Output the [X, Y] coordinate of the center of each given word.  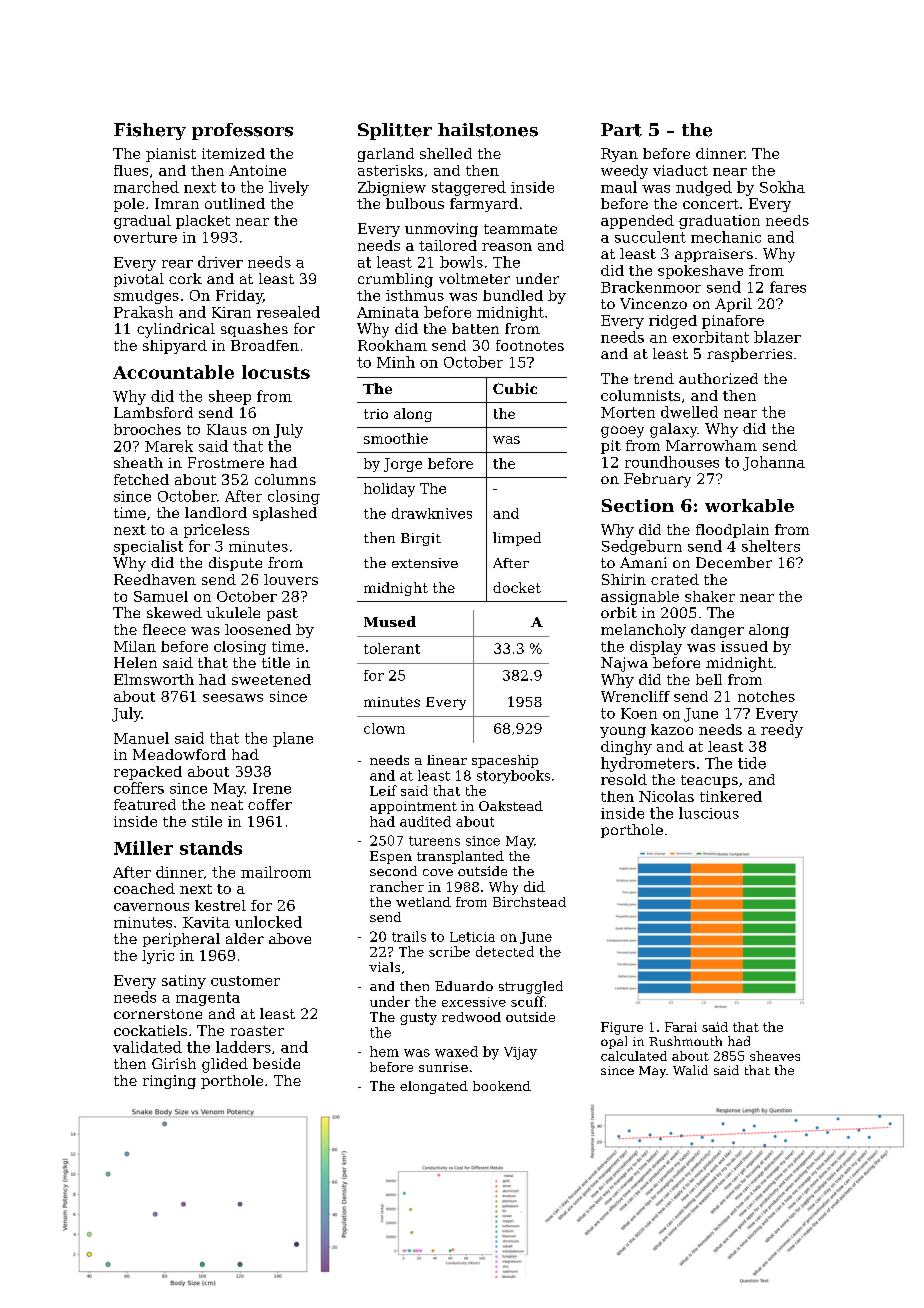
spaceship [505, 761]
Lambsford [153, 412]
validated [147, 1047]
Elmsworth [154, 679]
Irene [272, 788]
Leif [383, 790]
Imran [177, 203]
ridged [673, 322]
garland [386, 155]
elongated [434, 1087]
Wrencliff [635, 696]
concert [711, 204]
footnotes [530, 345]
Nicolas [666, 796]
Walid [690, 1070]
